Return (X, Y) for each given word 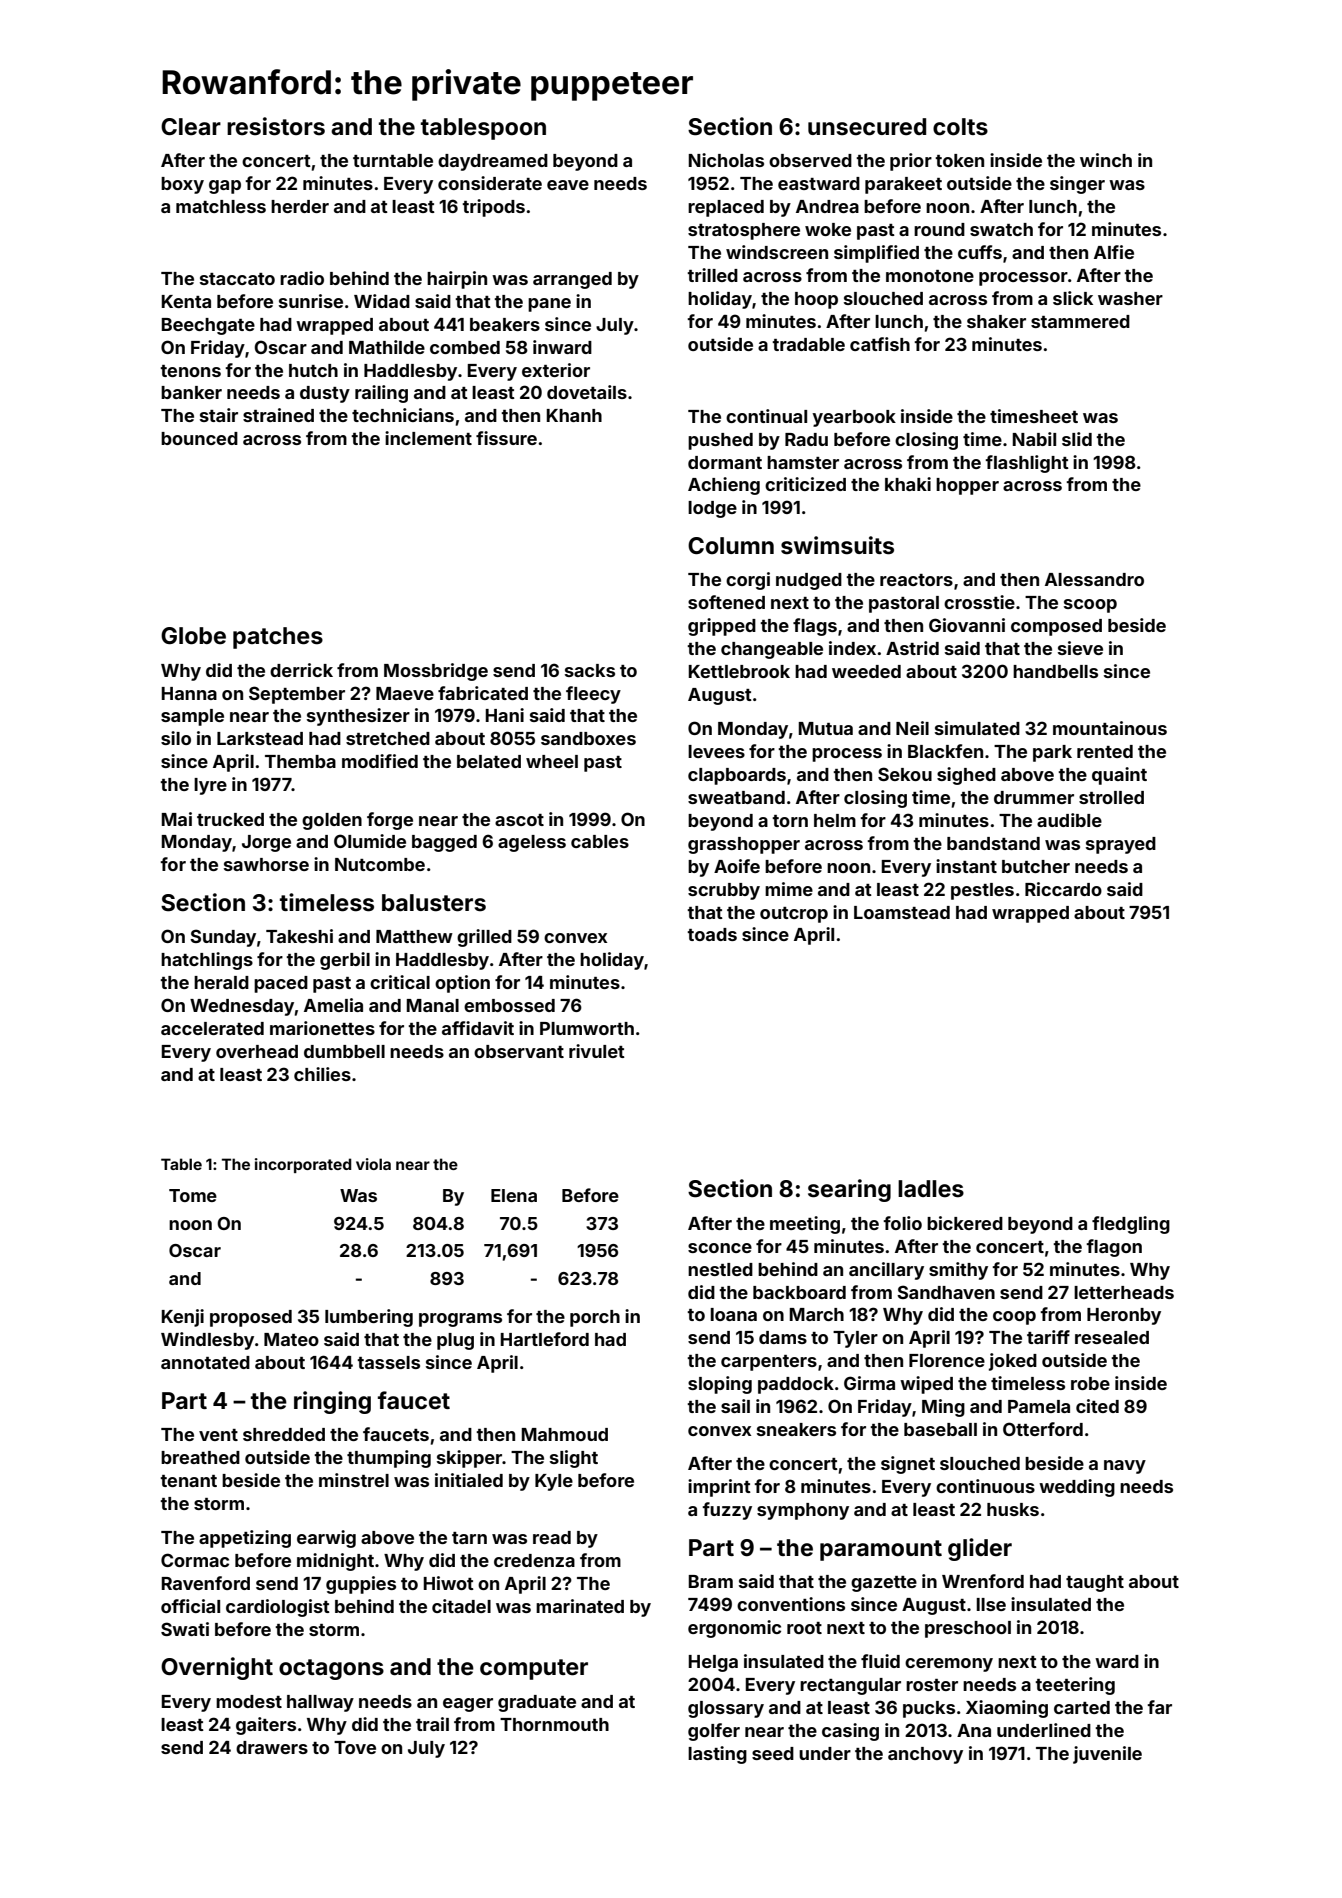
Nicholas (726, 160)
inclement (428, 438)
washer (1130, 298)
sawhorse (266, 864)
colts (960, 127)
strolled (1111, 797)
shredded (284, 1434)
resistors (276, 126)
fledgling (1131, 1225)
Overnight (217, 1668)
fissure (506, 438)
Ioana (734, 1314)
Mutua (826, 728)
